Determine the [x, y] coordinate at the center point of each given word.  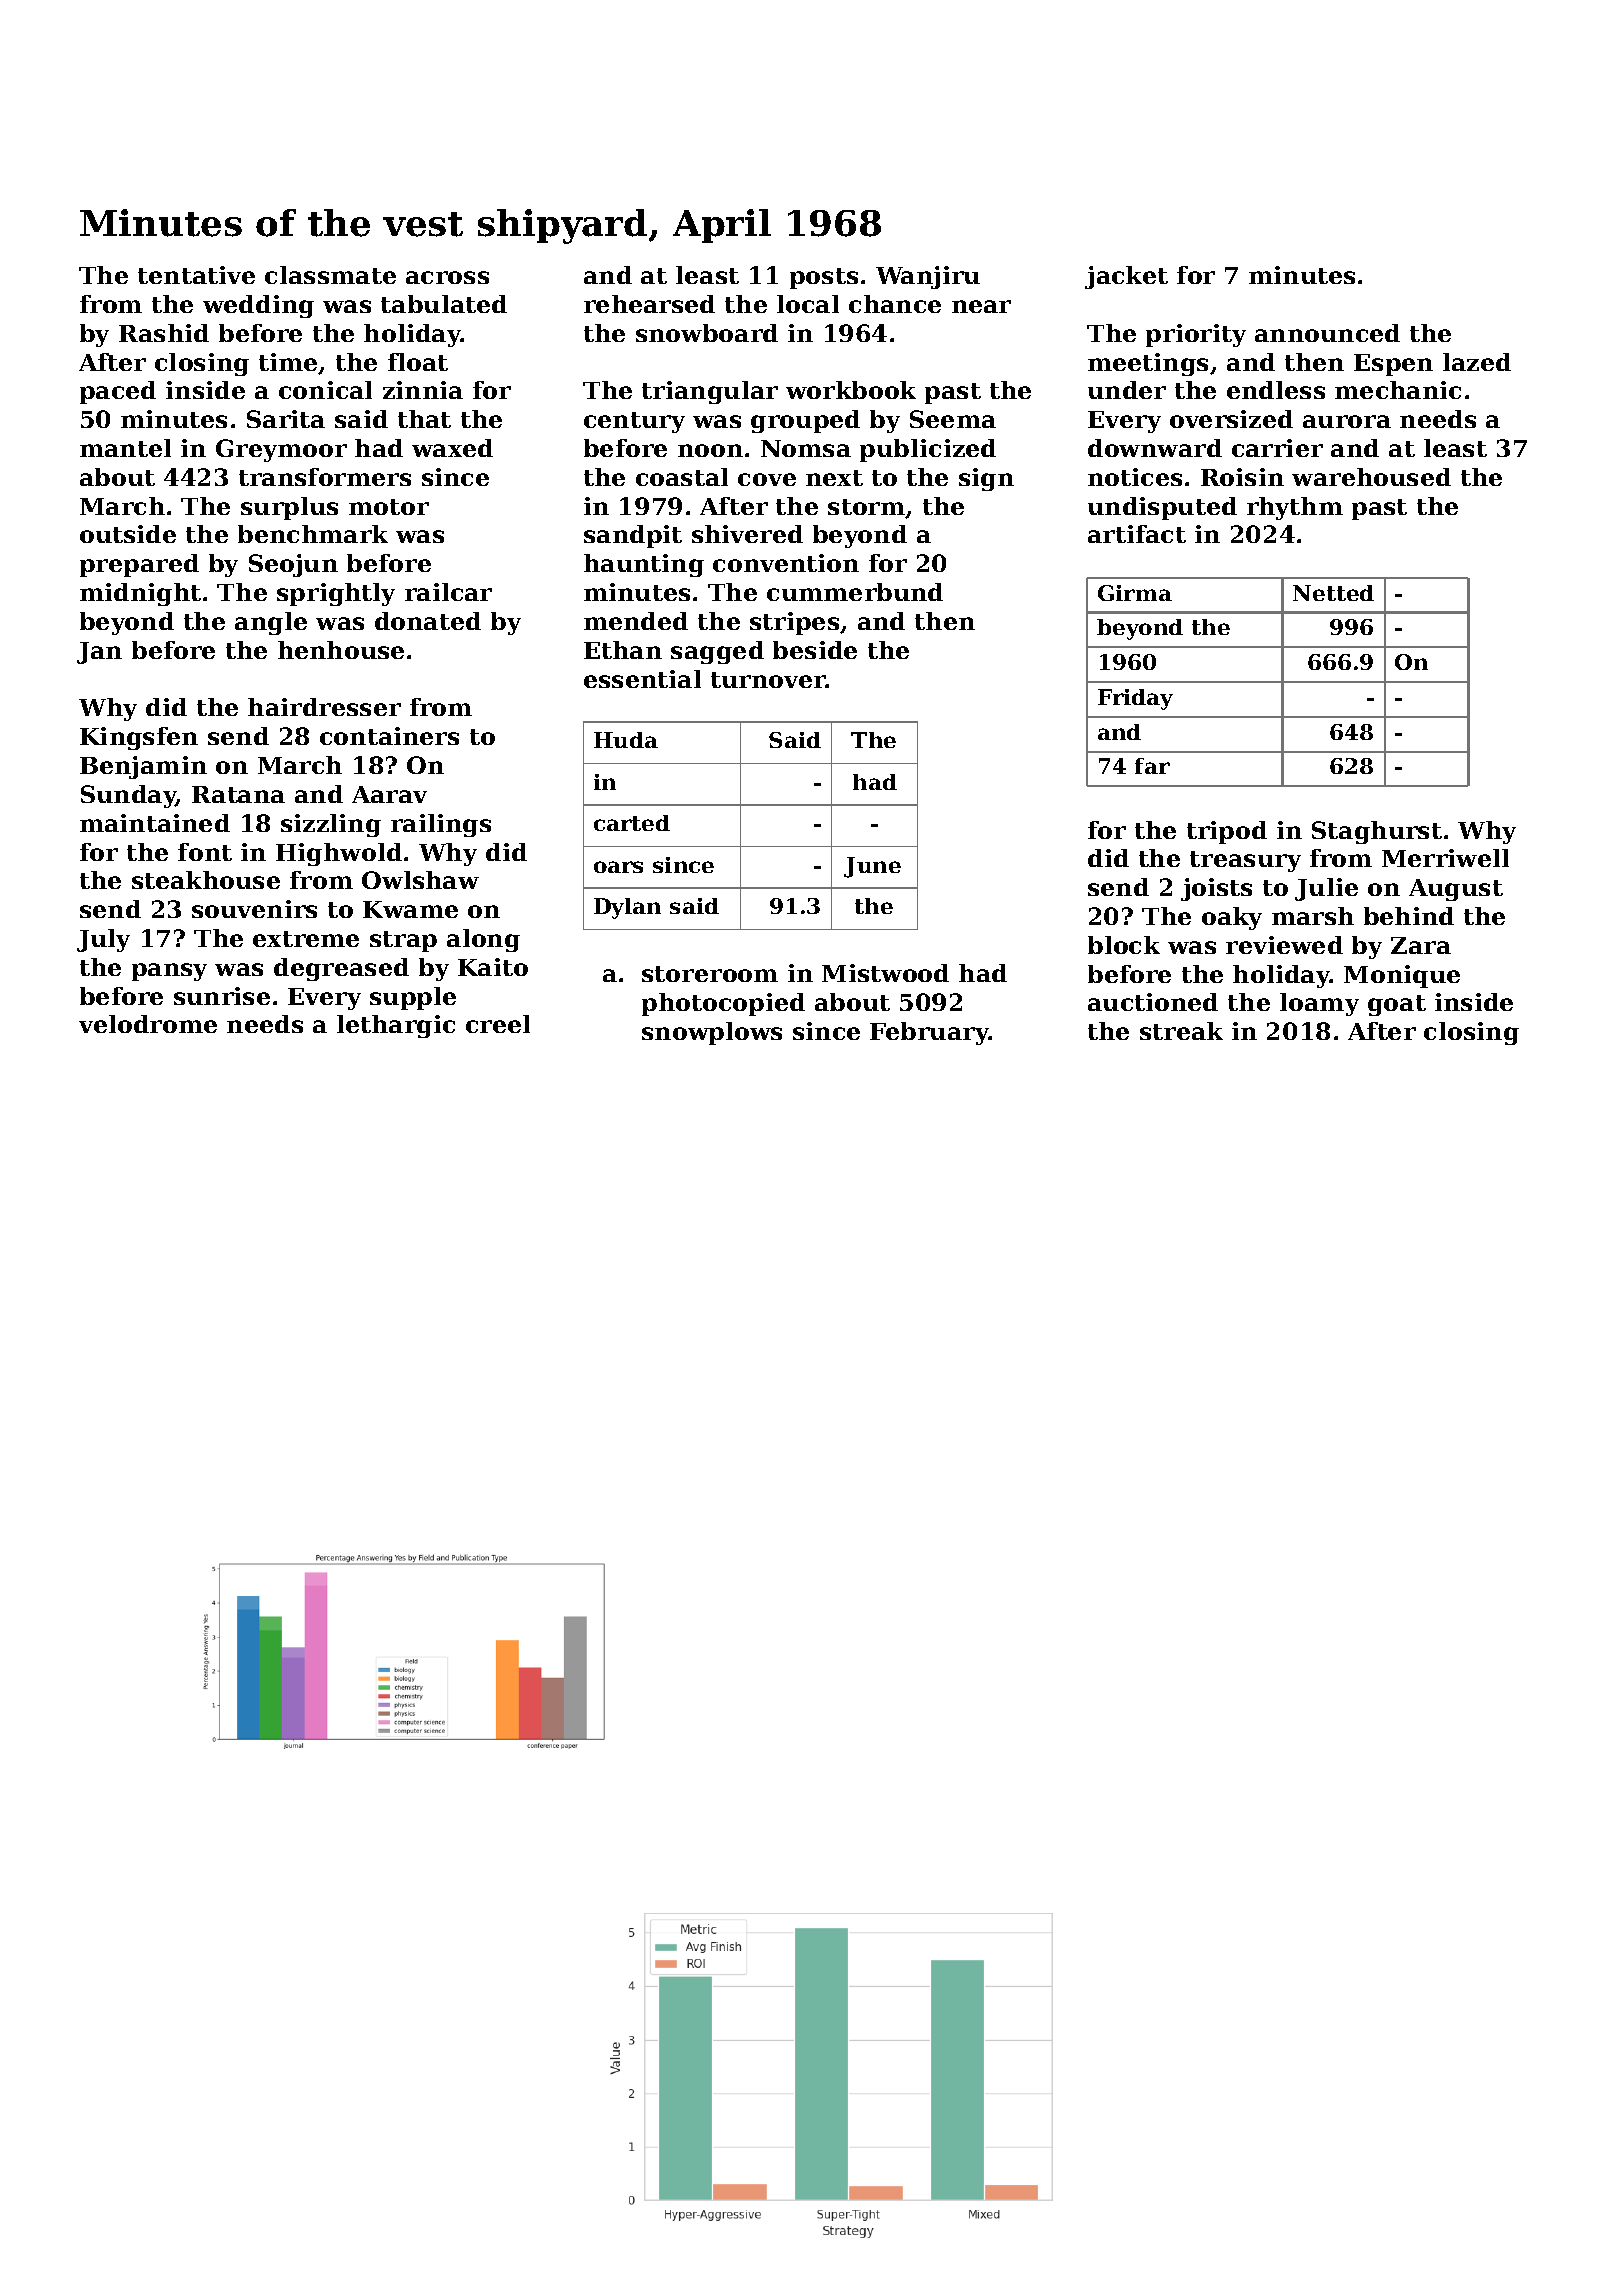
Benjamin [143, 767]
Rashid [164, 333]
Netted [1333, 593]
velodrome [148, 1024]
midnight [140, 594]
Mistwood [885, 973]
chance [895, 304]
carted [632, 823]
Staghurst [1377, 832]
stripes [794, 623]
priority [1196, 335]
